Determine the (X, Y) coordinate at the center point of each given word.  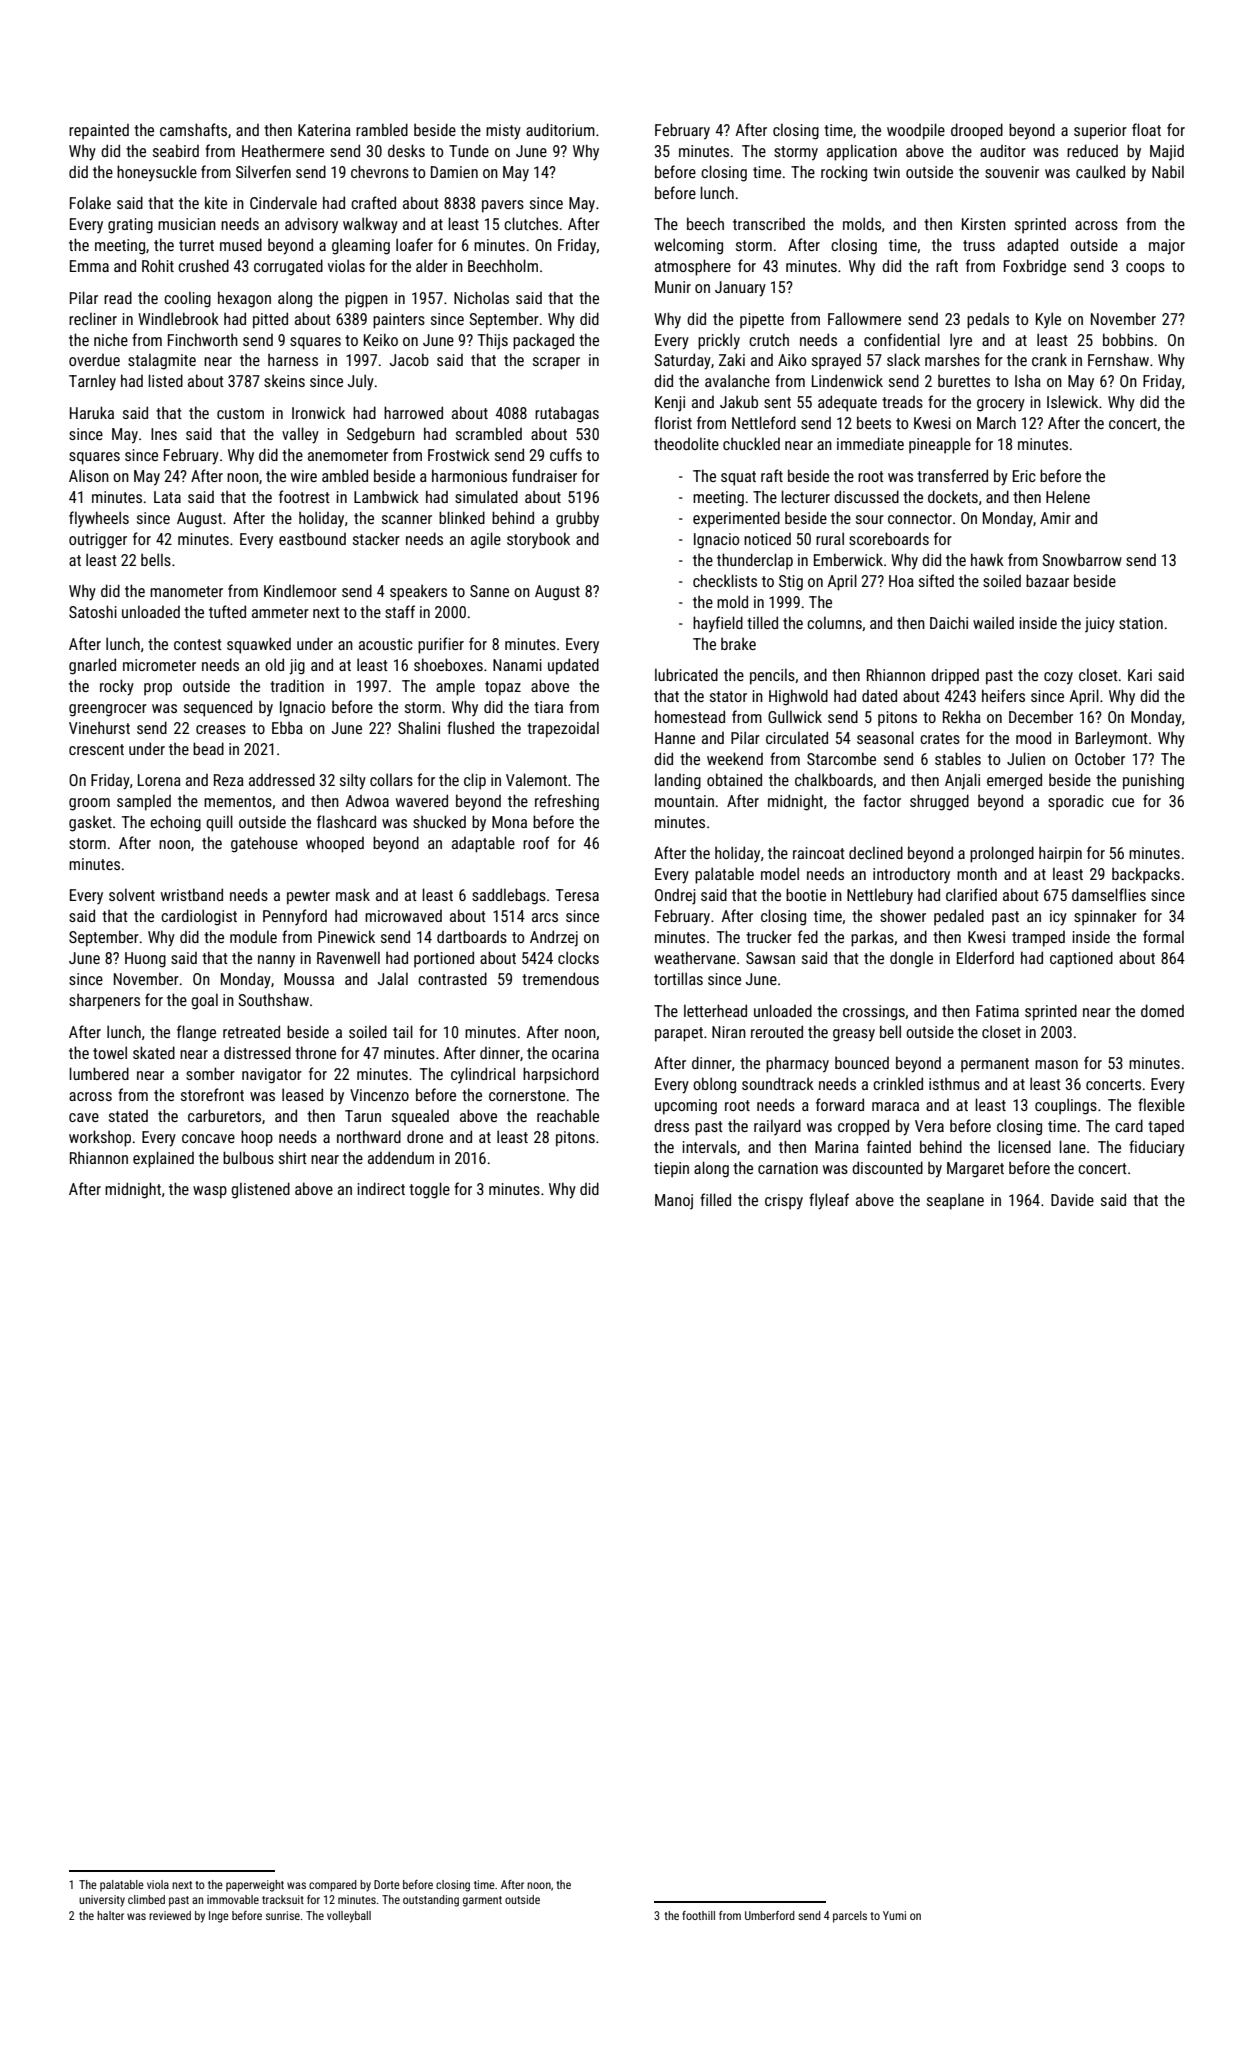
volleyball (349, 1917)
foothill (698, 1915)
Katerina (324, 130)
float (1146, 129)
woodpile (916, 131)
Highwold (798, 697)
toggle (429, 1190)
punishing (1153, 781)
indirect (381, 1188)
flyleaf (829, 1201)
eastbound (312, 538)
